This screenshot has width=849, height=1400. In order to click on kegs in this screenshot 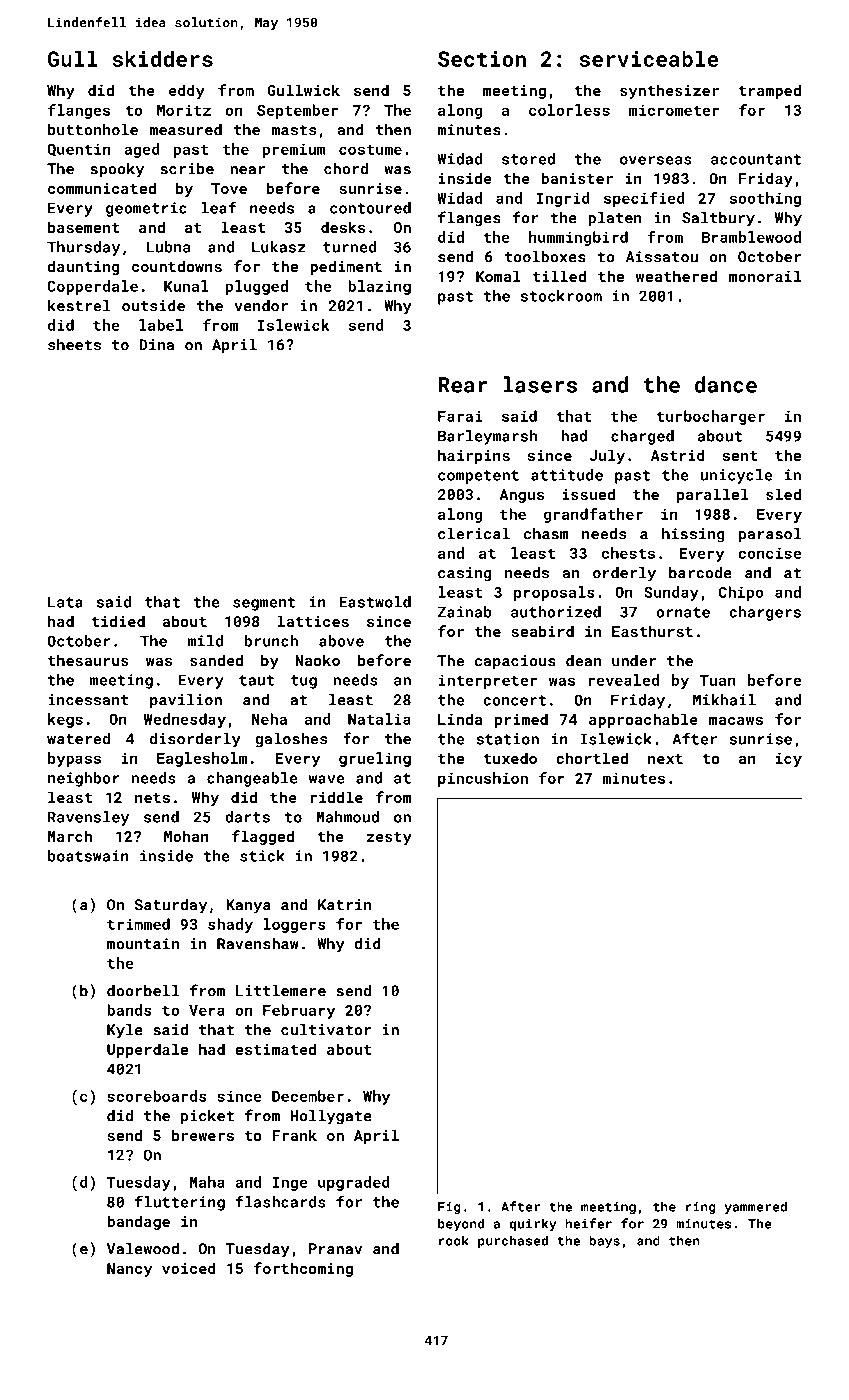, I will do `click(65, 720)`.
